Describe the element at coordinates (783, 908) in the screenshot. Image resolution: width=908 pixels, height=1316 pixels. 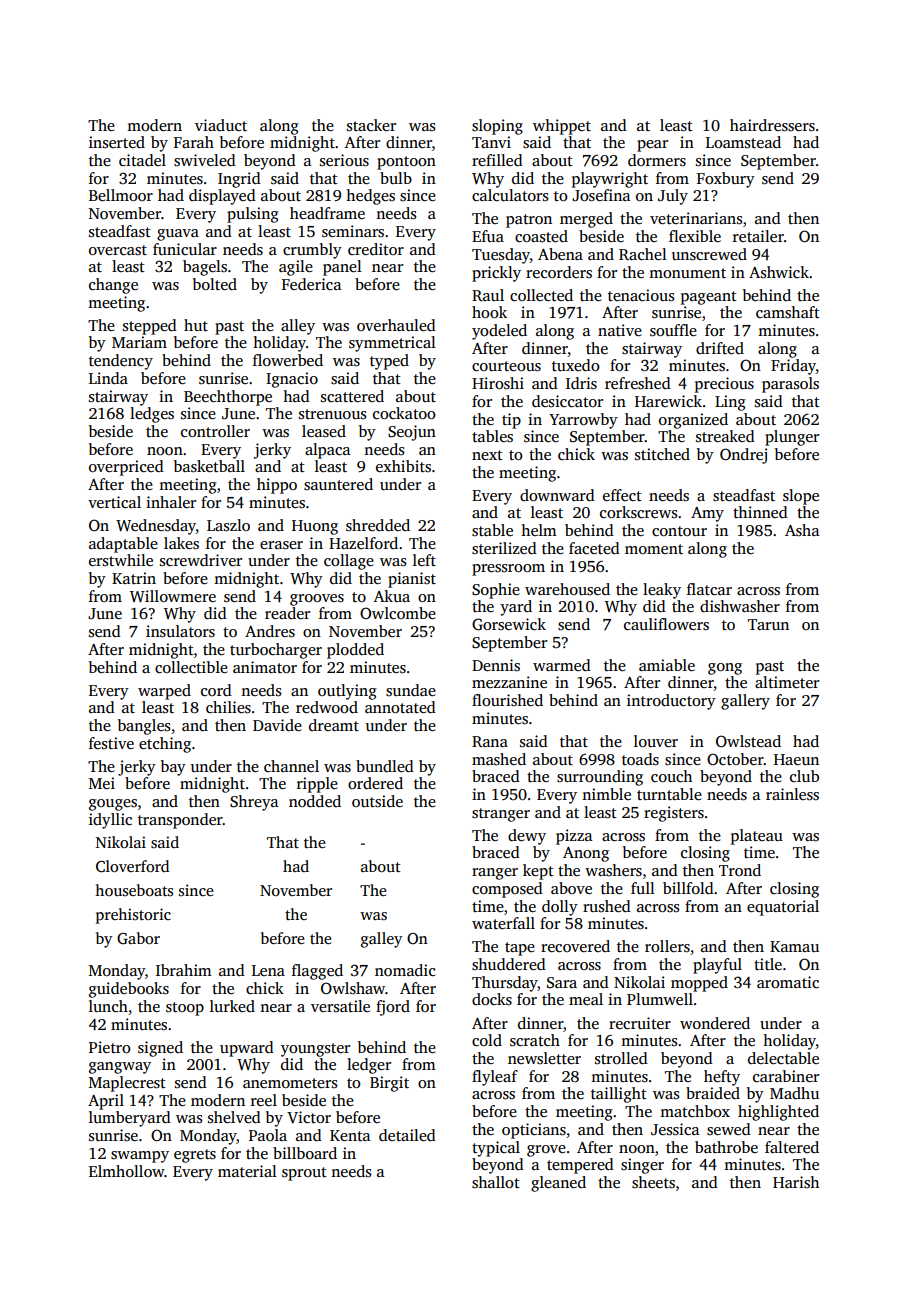
I see `equatorial` at that location.
